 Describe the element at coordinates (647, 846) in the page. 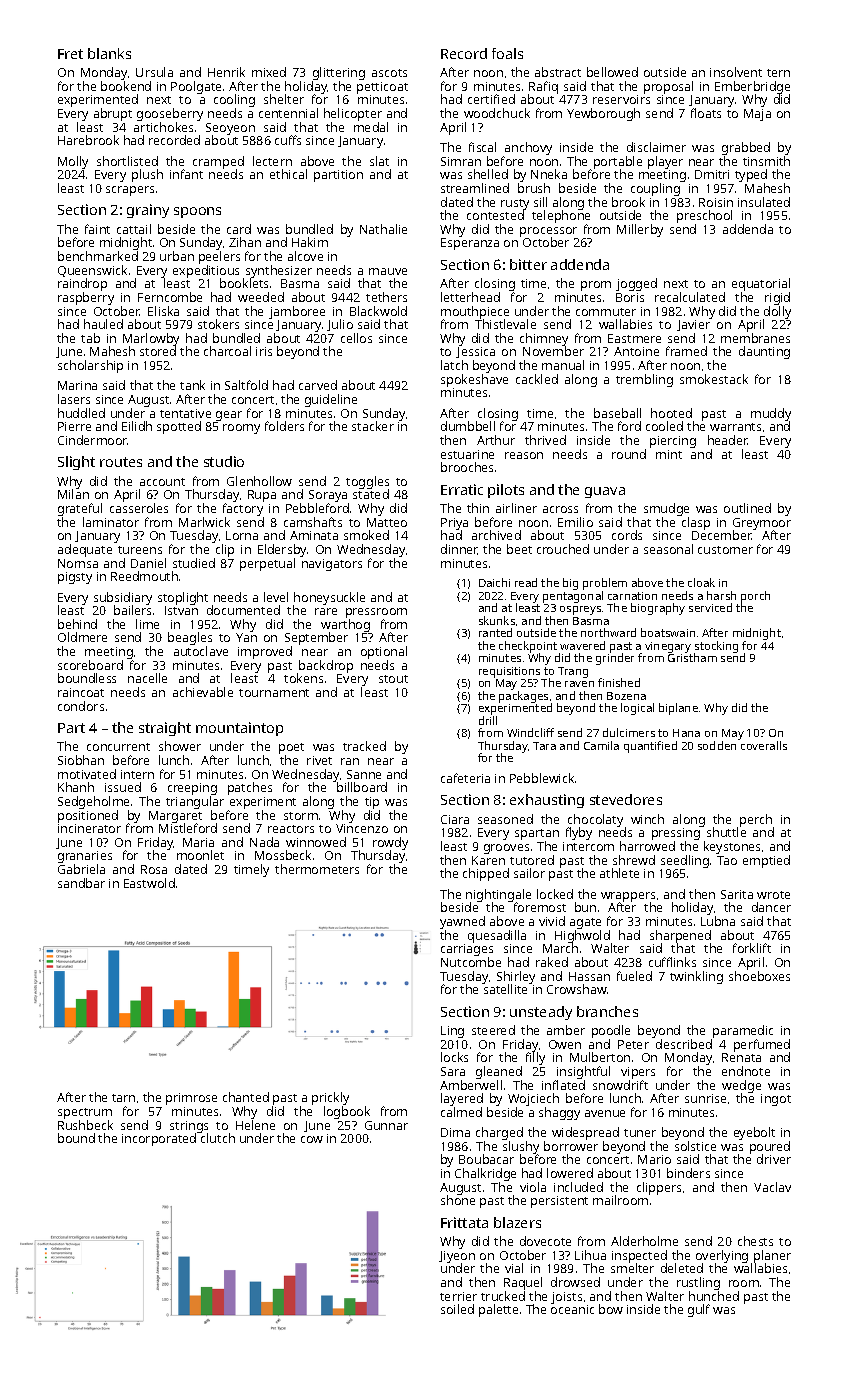

I see `harrowed` at that location.
